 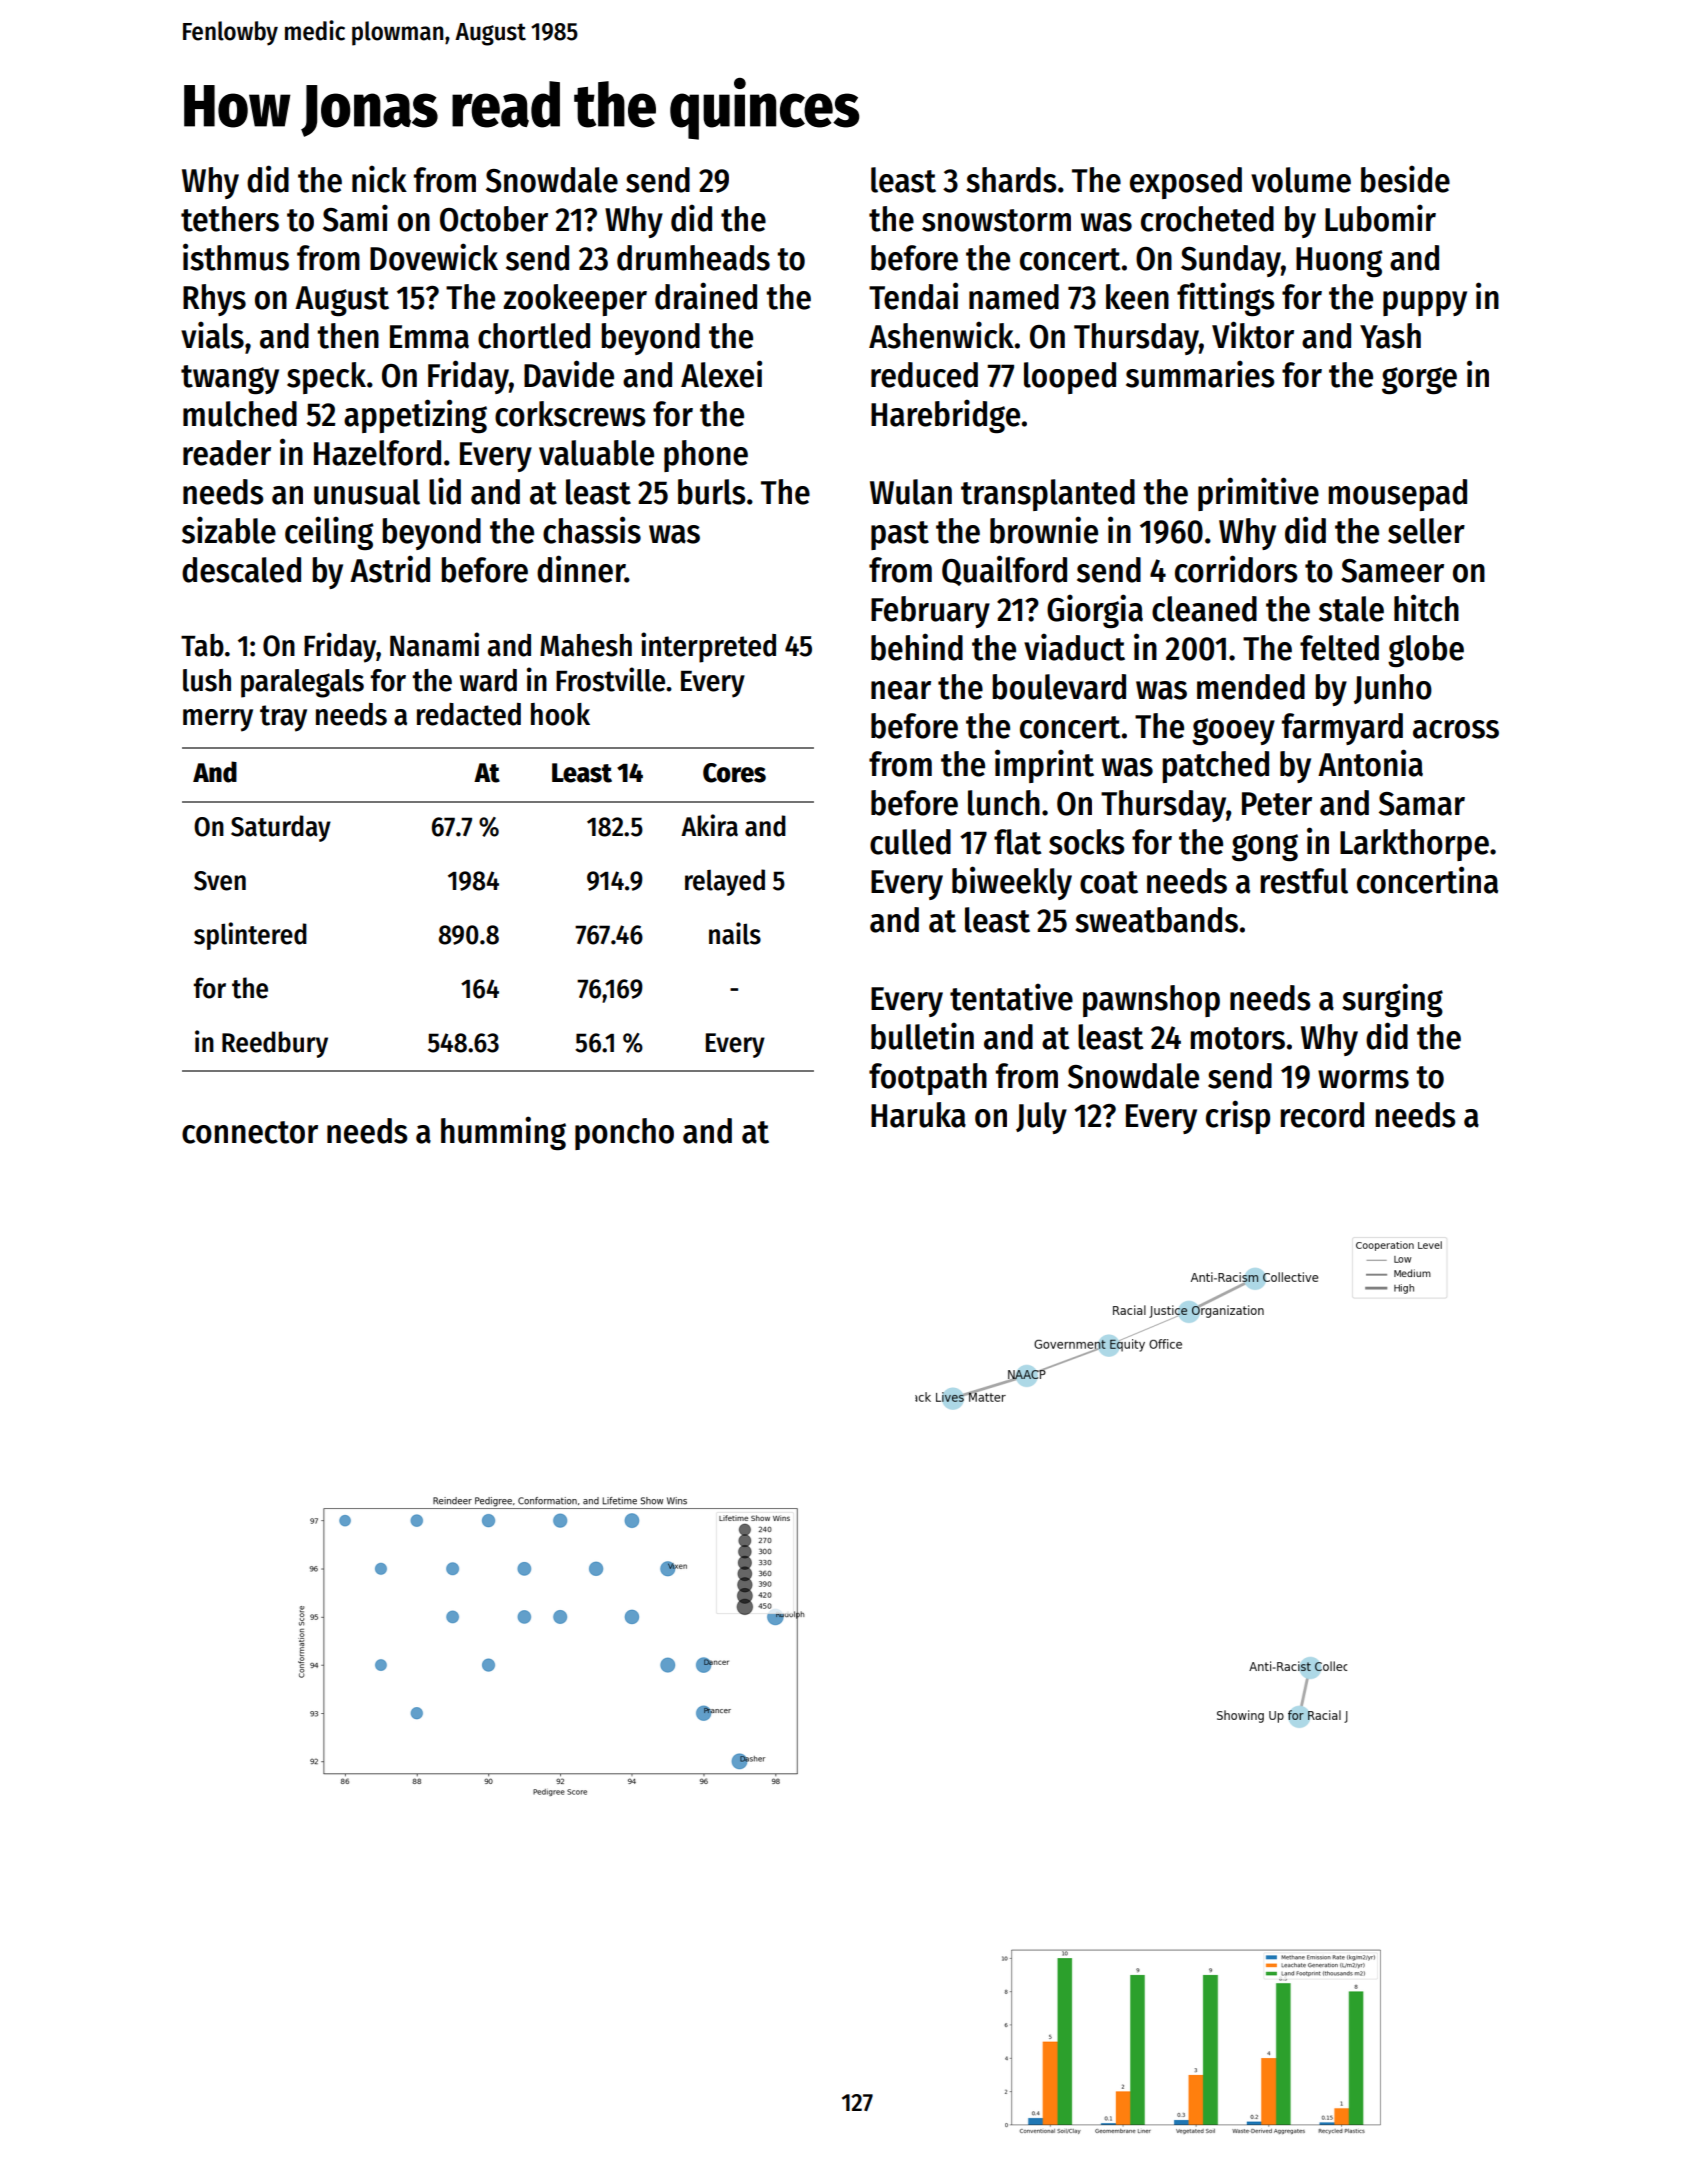 What do you see at coordinates (220, 881) in the screenshot?
I see `Sven` at bounding box center [220, 881].
